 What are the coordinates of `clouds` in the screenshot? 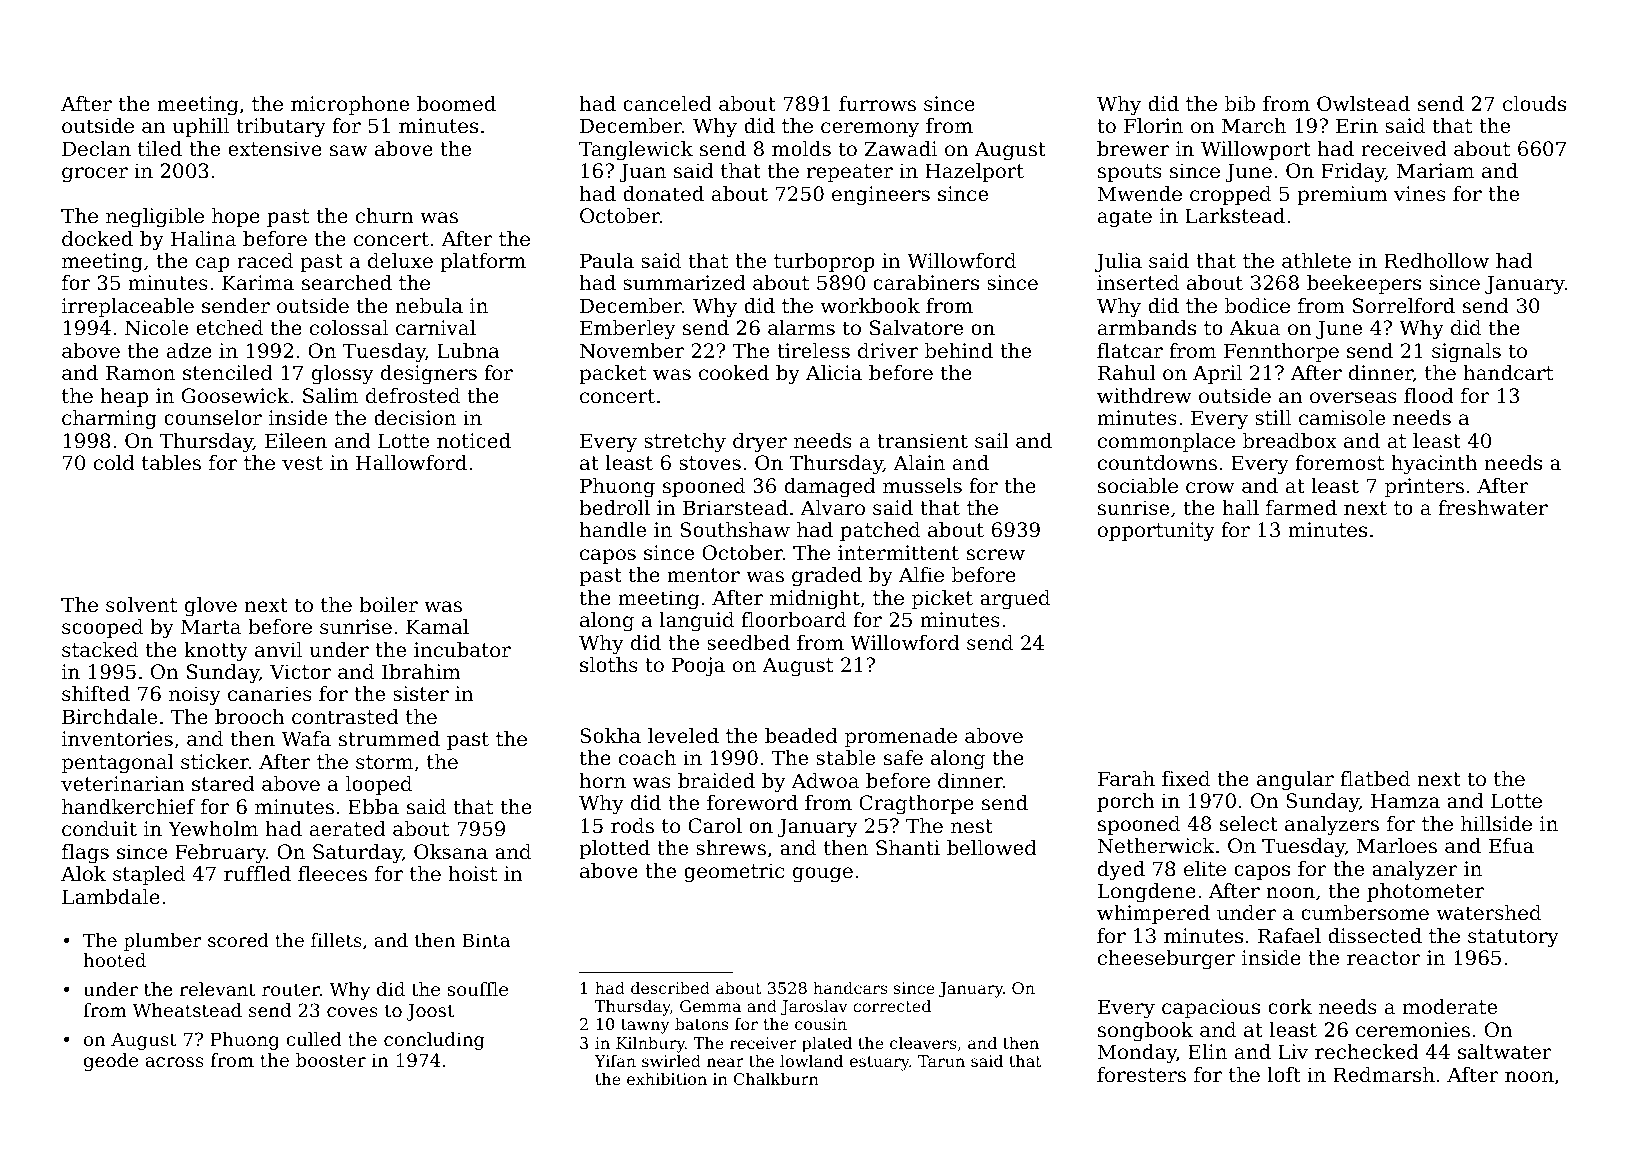 It's located at (1534, 104).
